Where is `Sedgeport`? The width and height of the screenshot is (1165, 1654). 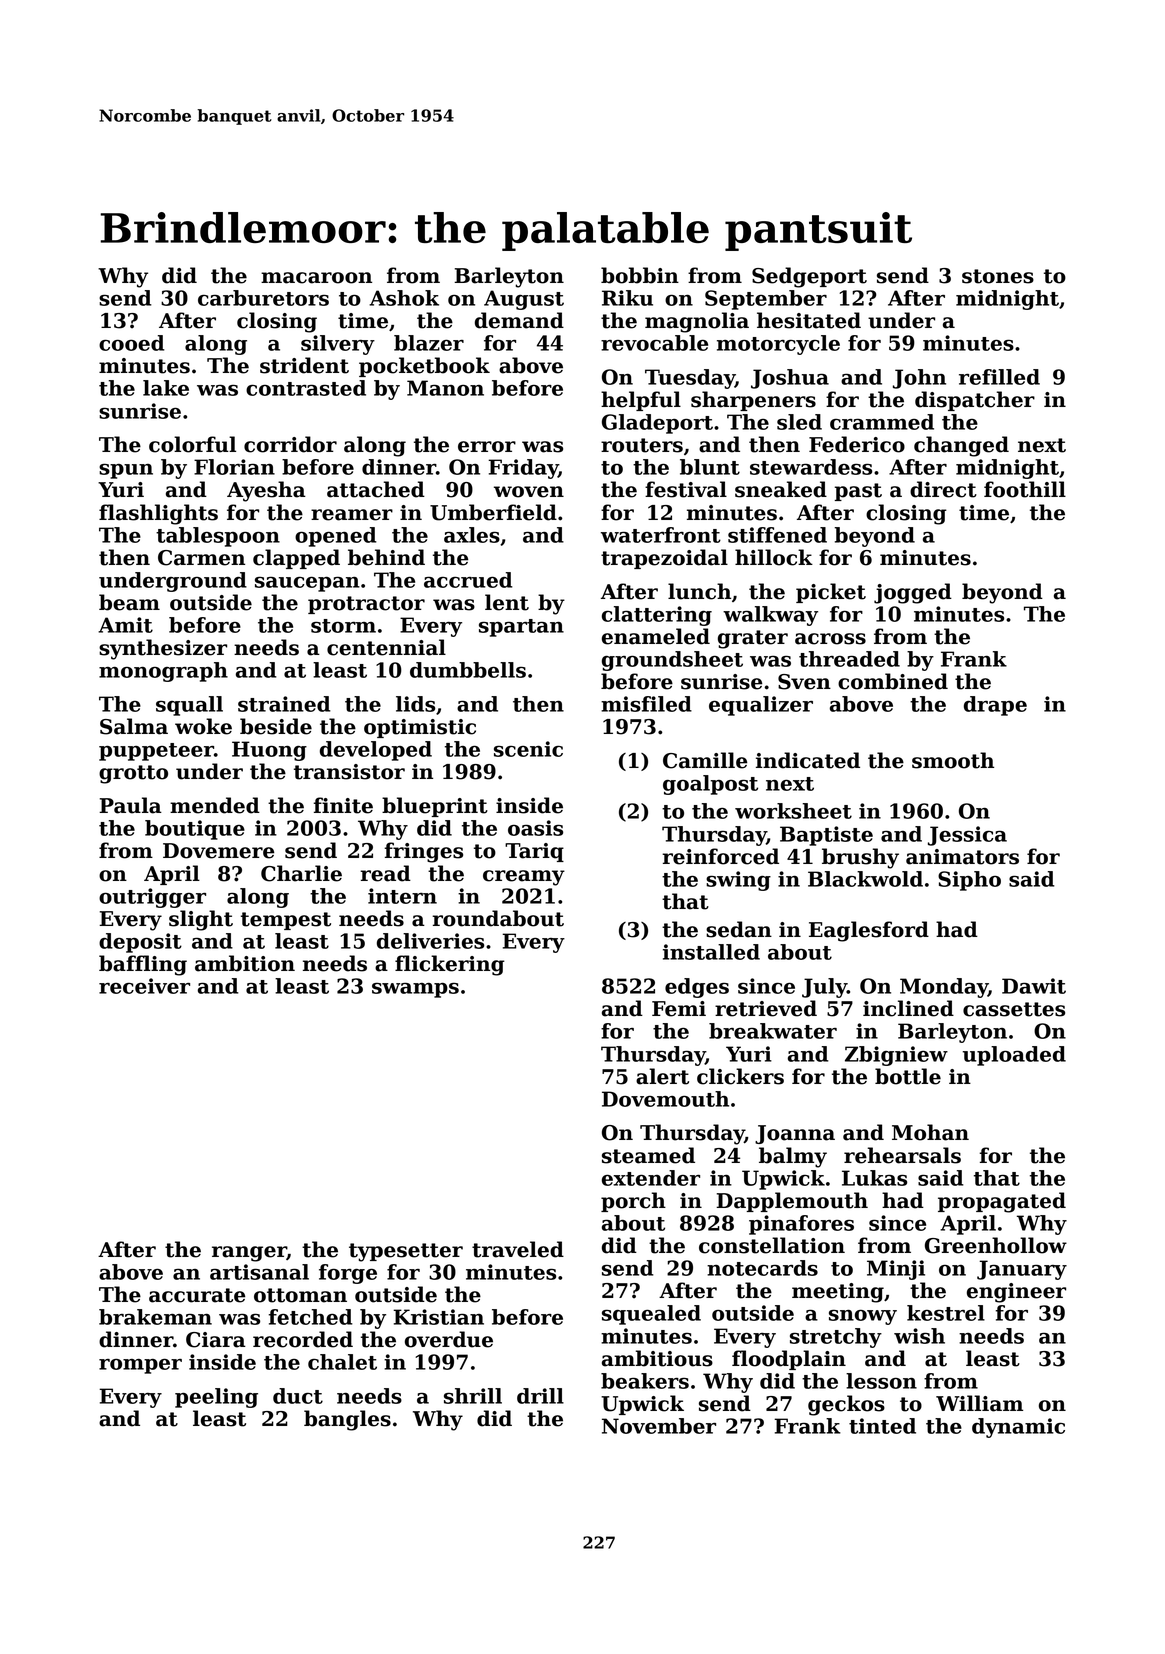 Sedgeport is located at coordinates (809, 277).
